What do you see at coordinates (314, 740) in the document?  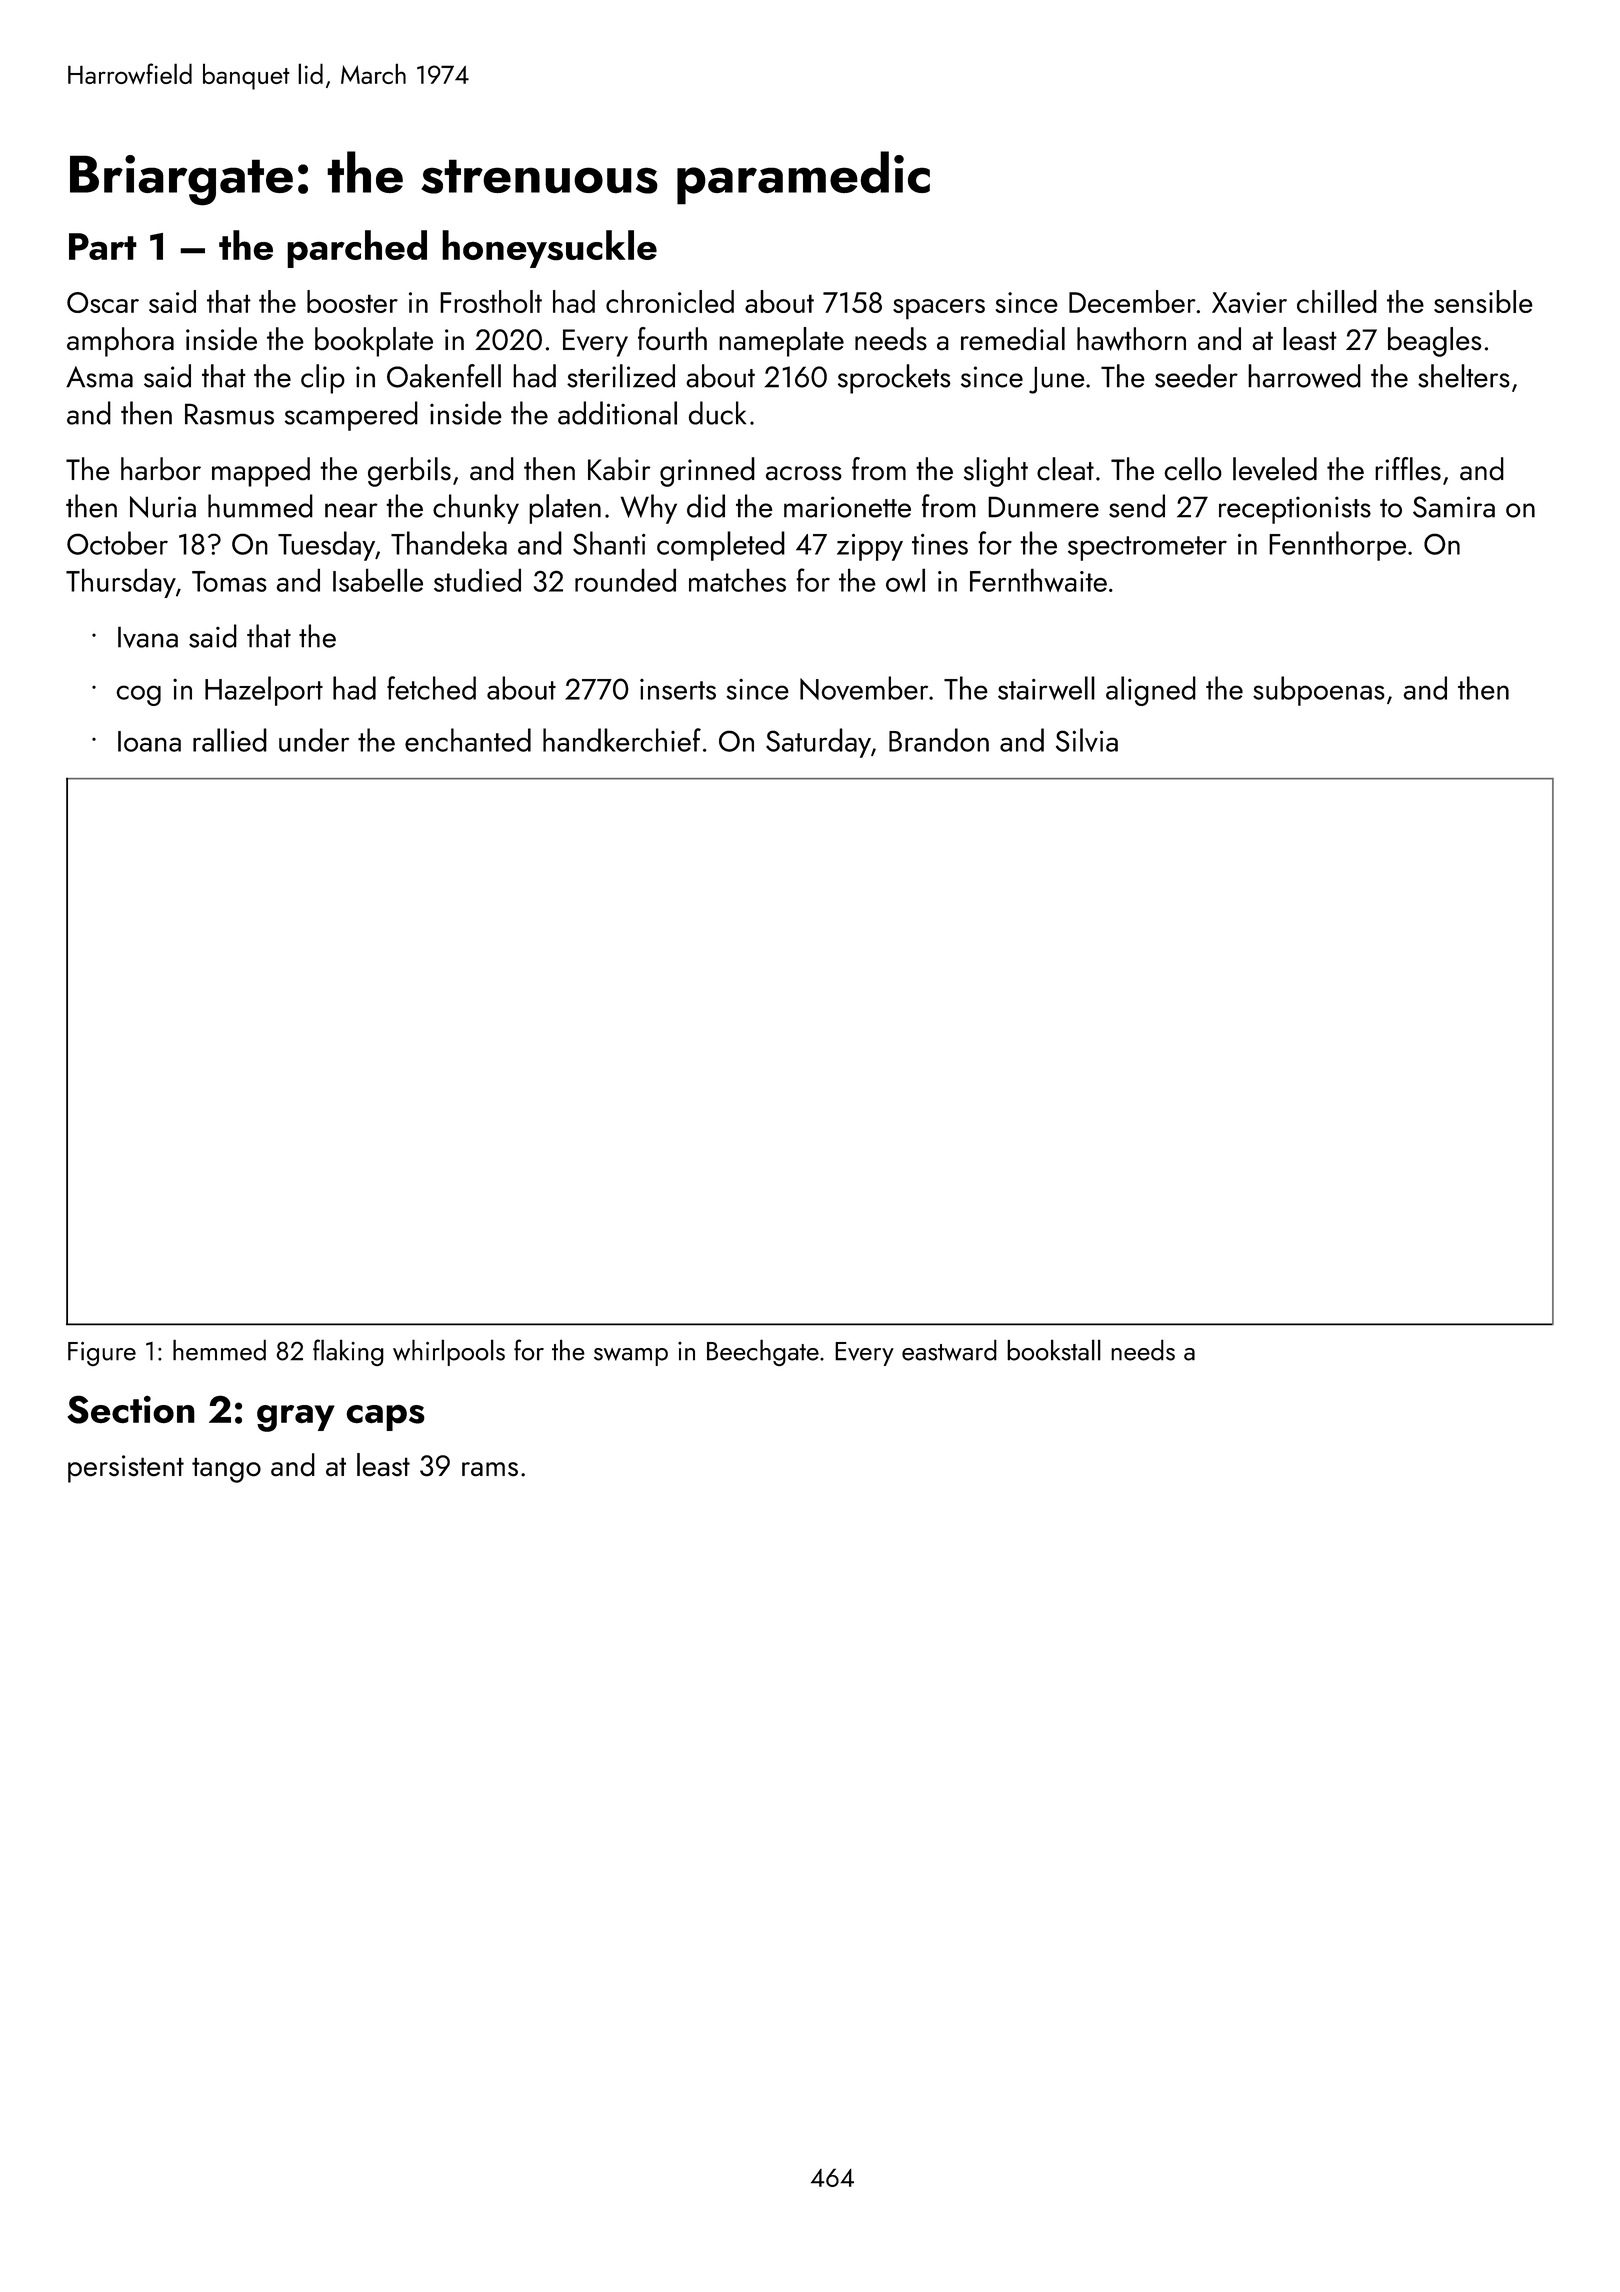 I see `under` at bounding box center [314, 740].
